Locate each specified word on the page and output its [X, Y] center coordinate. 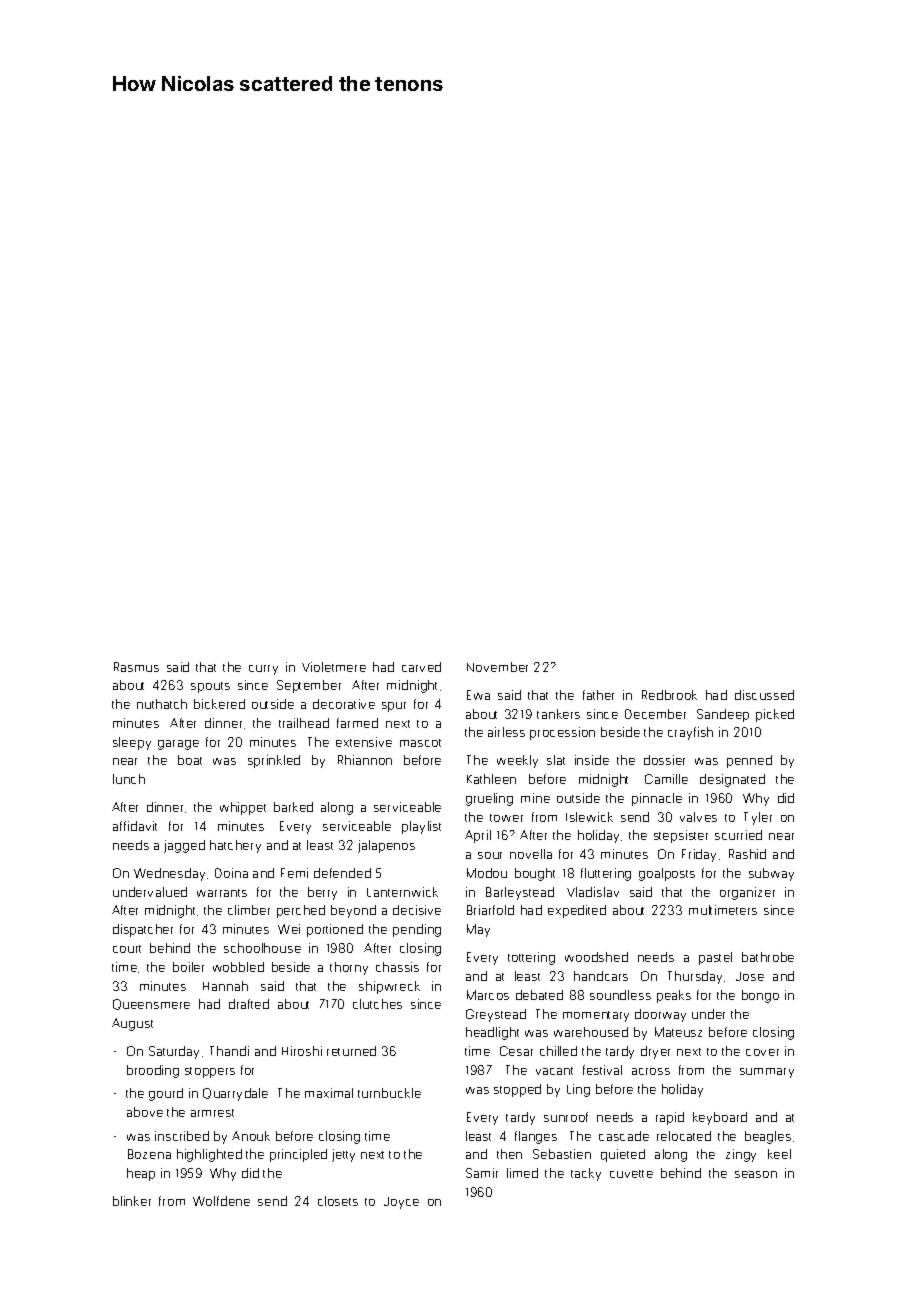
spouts [210, 687]
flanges [536, 1137]
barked [293, 807]
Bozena [149, 1154]
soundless [620, 995]
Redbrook [669, 695]
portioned [335, 930]
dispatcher [143, 930]
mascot [420, 743]
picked [775, 715]
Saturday [174, 1052]
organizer [747, 893]
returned [351, 1051]
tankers [558, 714]
